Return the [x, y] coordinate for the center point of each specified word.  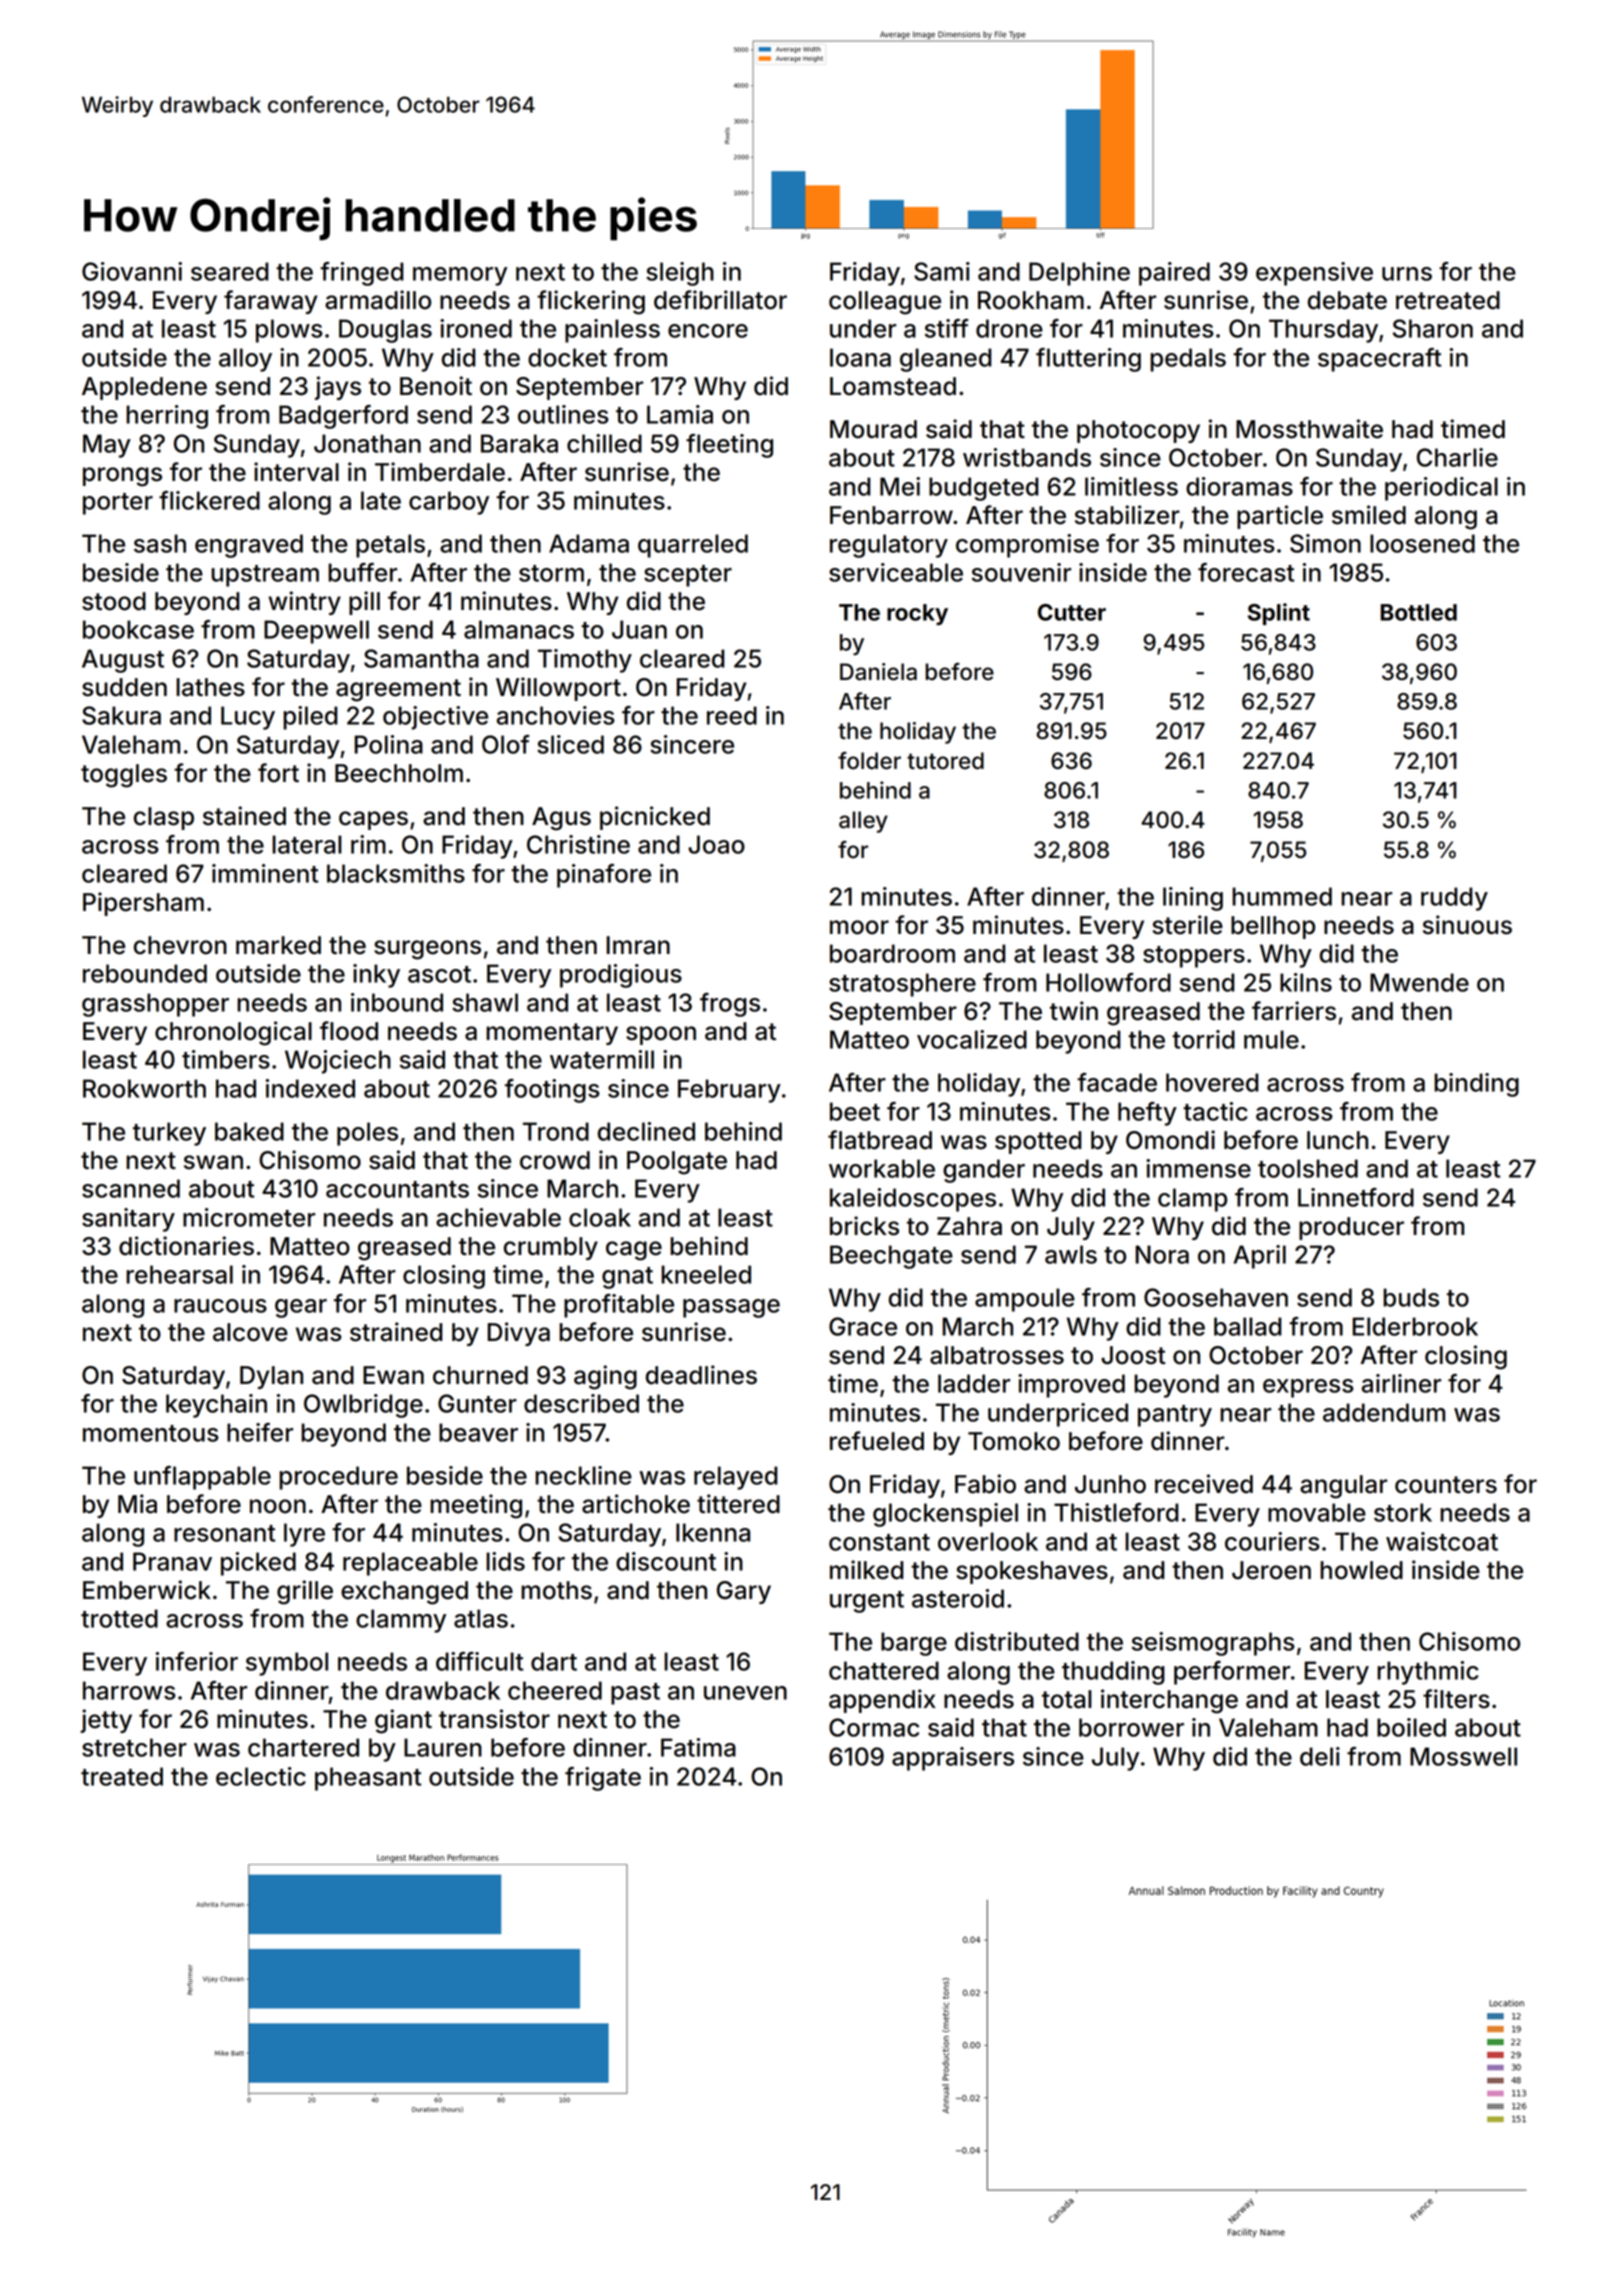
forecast [1246, 572]
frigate [603, 1779]
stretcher [134, 1747]
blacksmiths [396, 873]
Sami [942, 271]
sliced [570, 744]
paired [1174, 274]
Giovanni [132, 271]
